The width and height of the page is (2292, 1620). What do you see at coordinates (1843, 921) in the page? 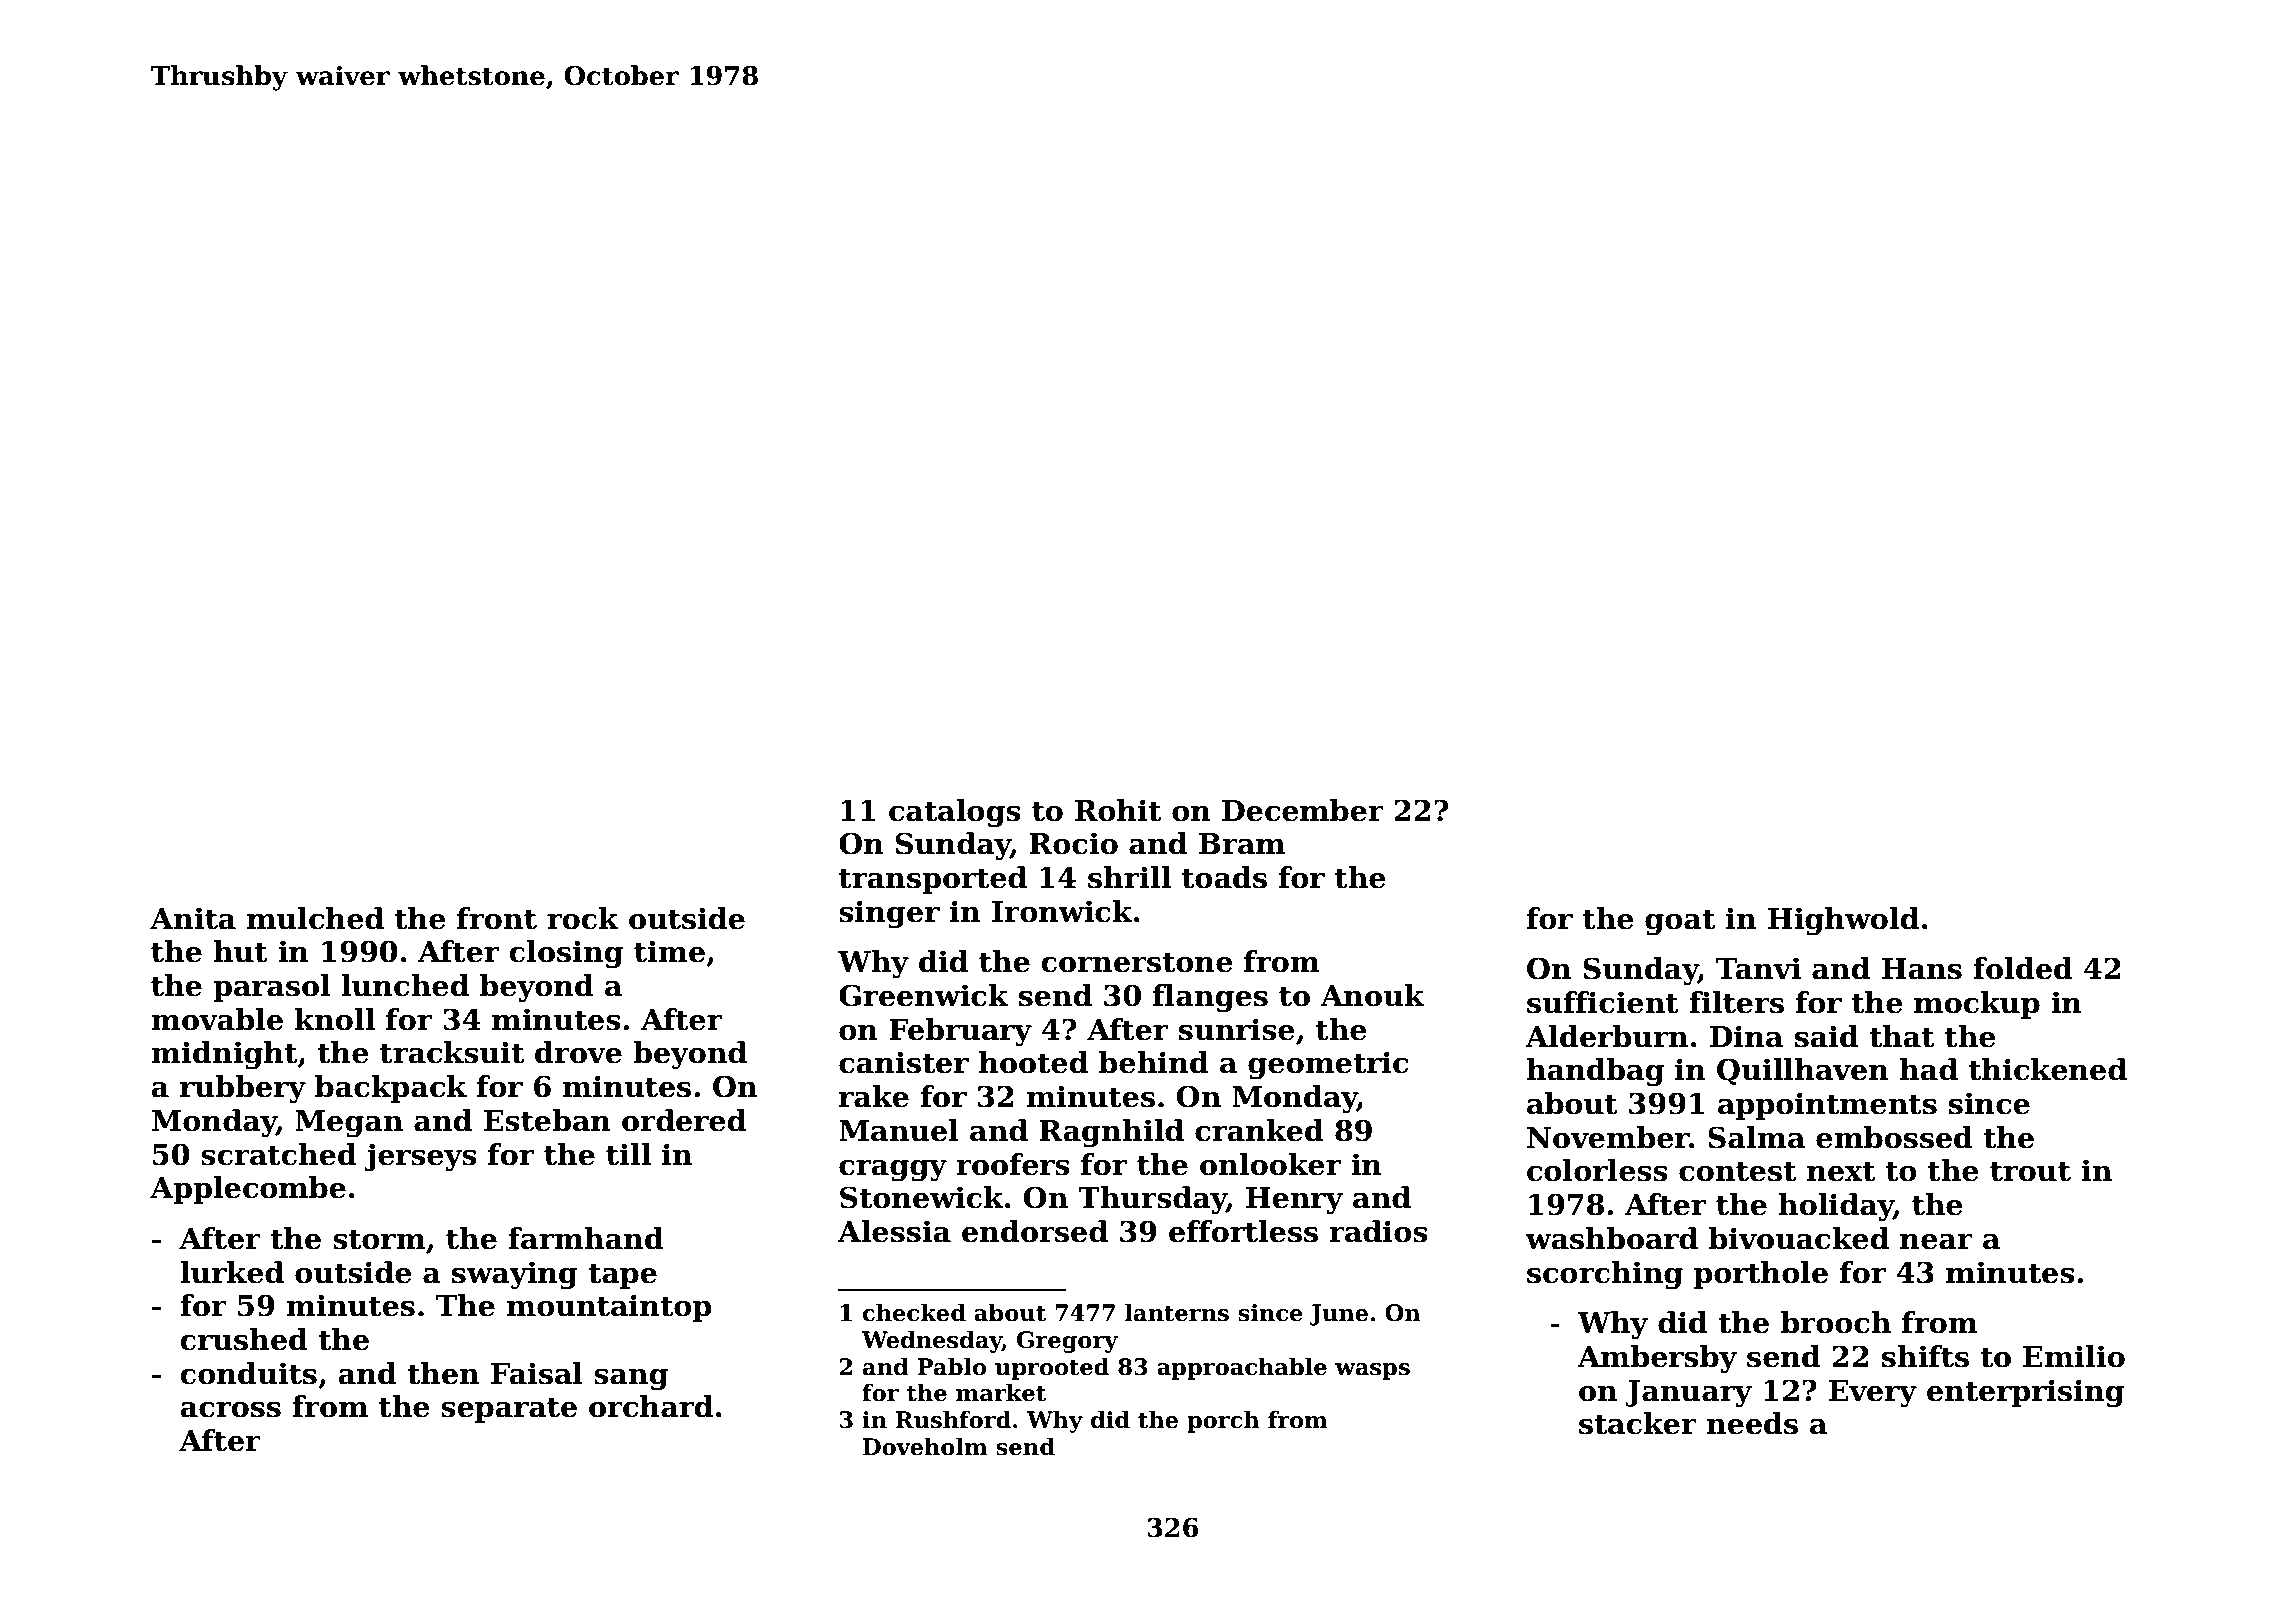
I see `Highwold` at bounding box center [1843, 921].
